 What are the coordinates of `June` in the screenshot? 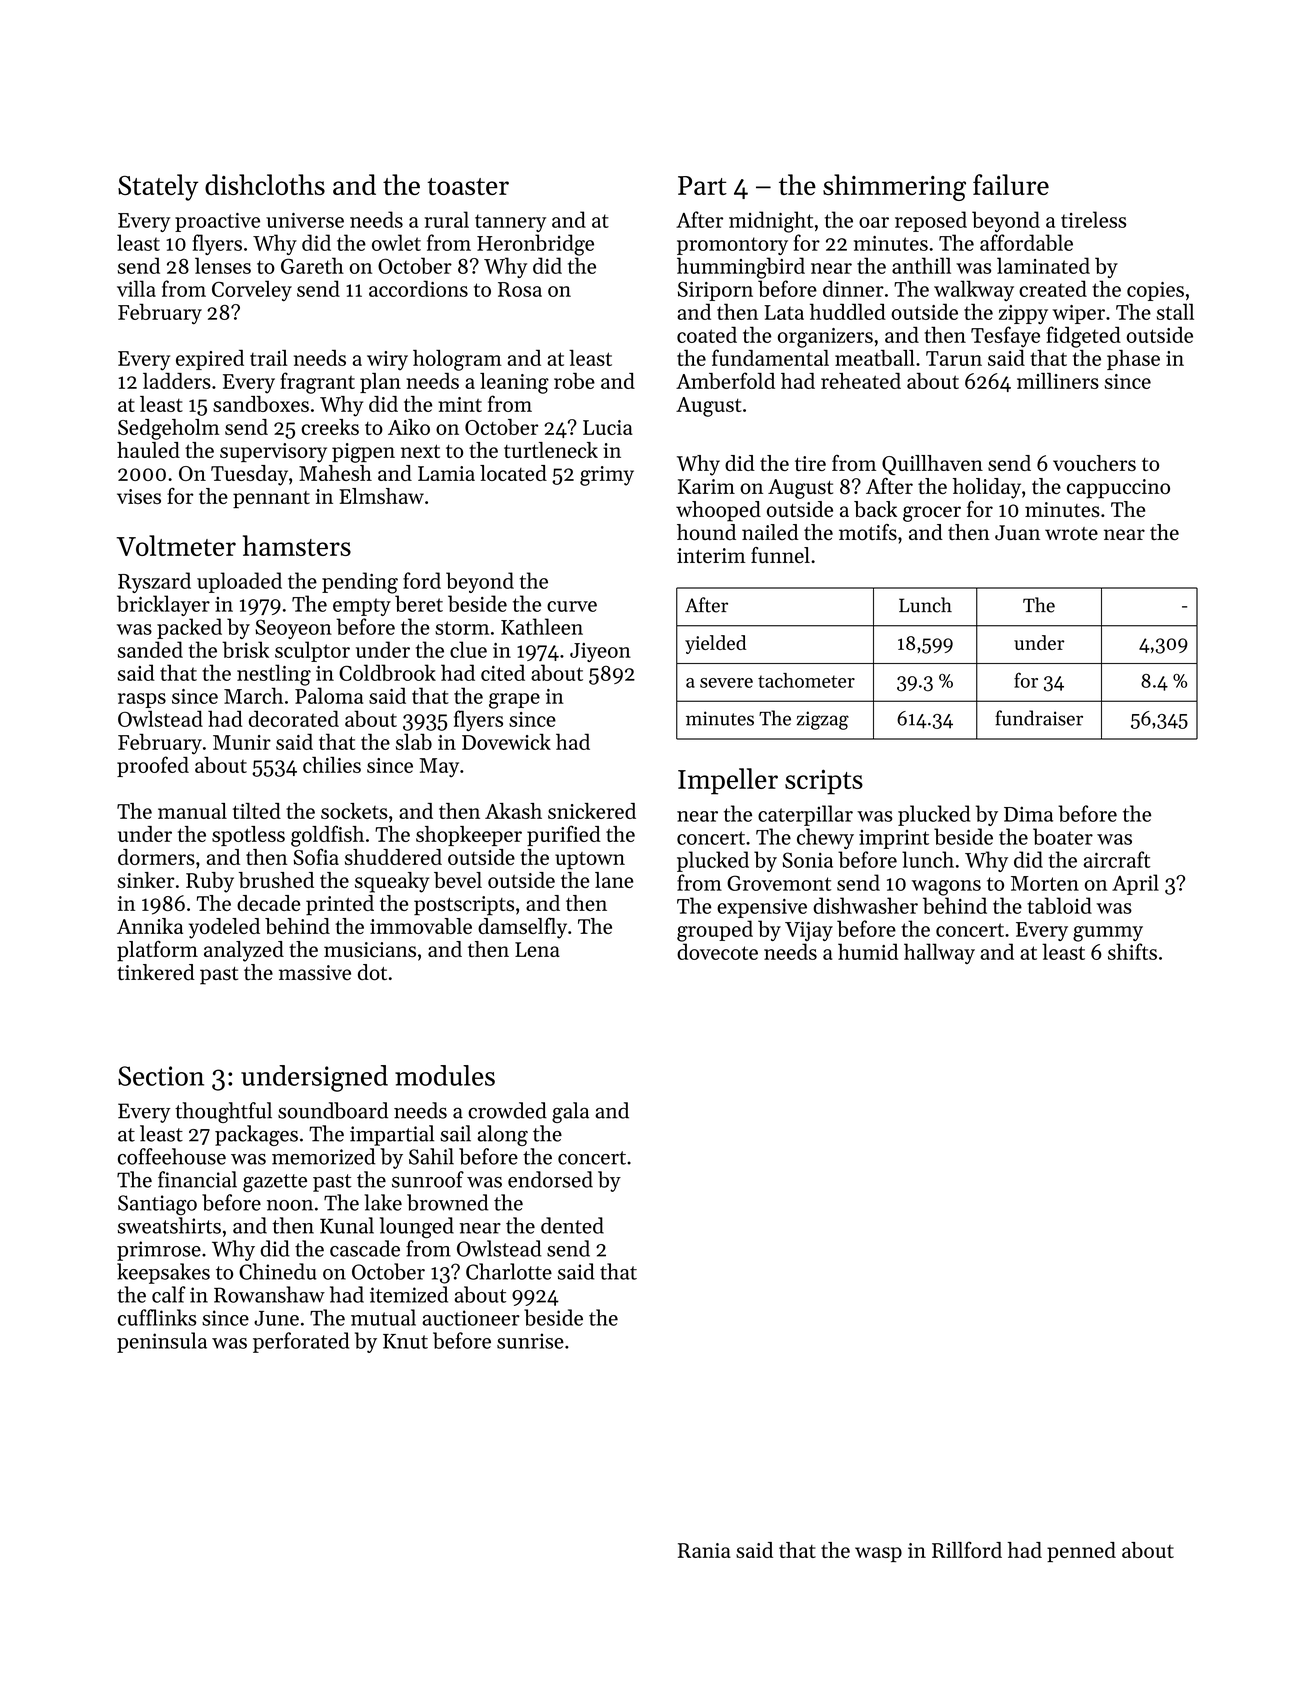 It's located at (276, 1318).
